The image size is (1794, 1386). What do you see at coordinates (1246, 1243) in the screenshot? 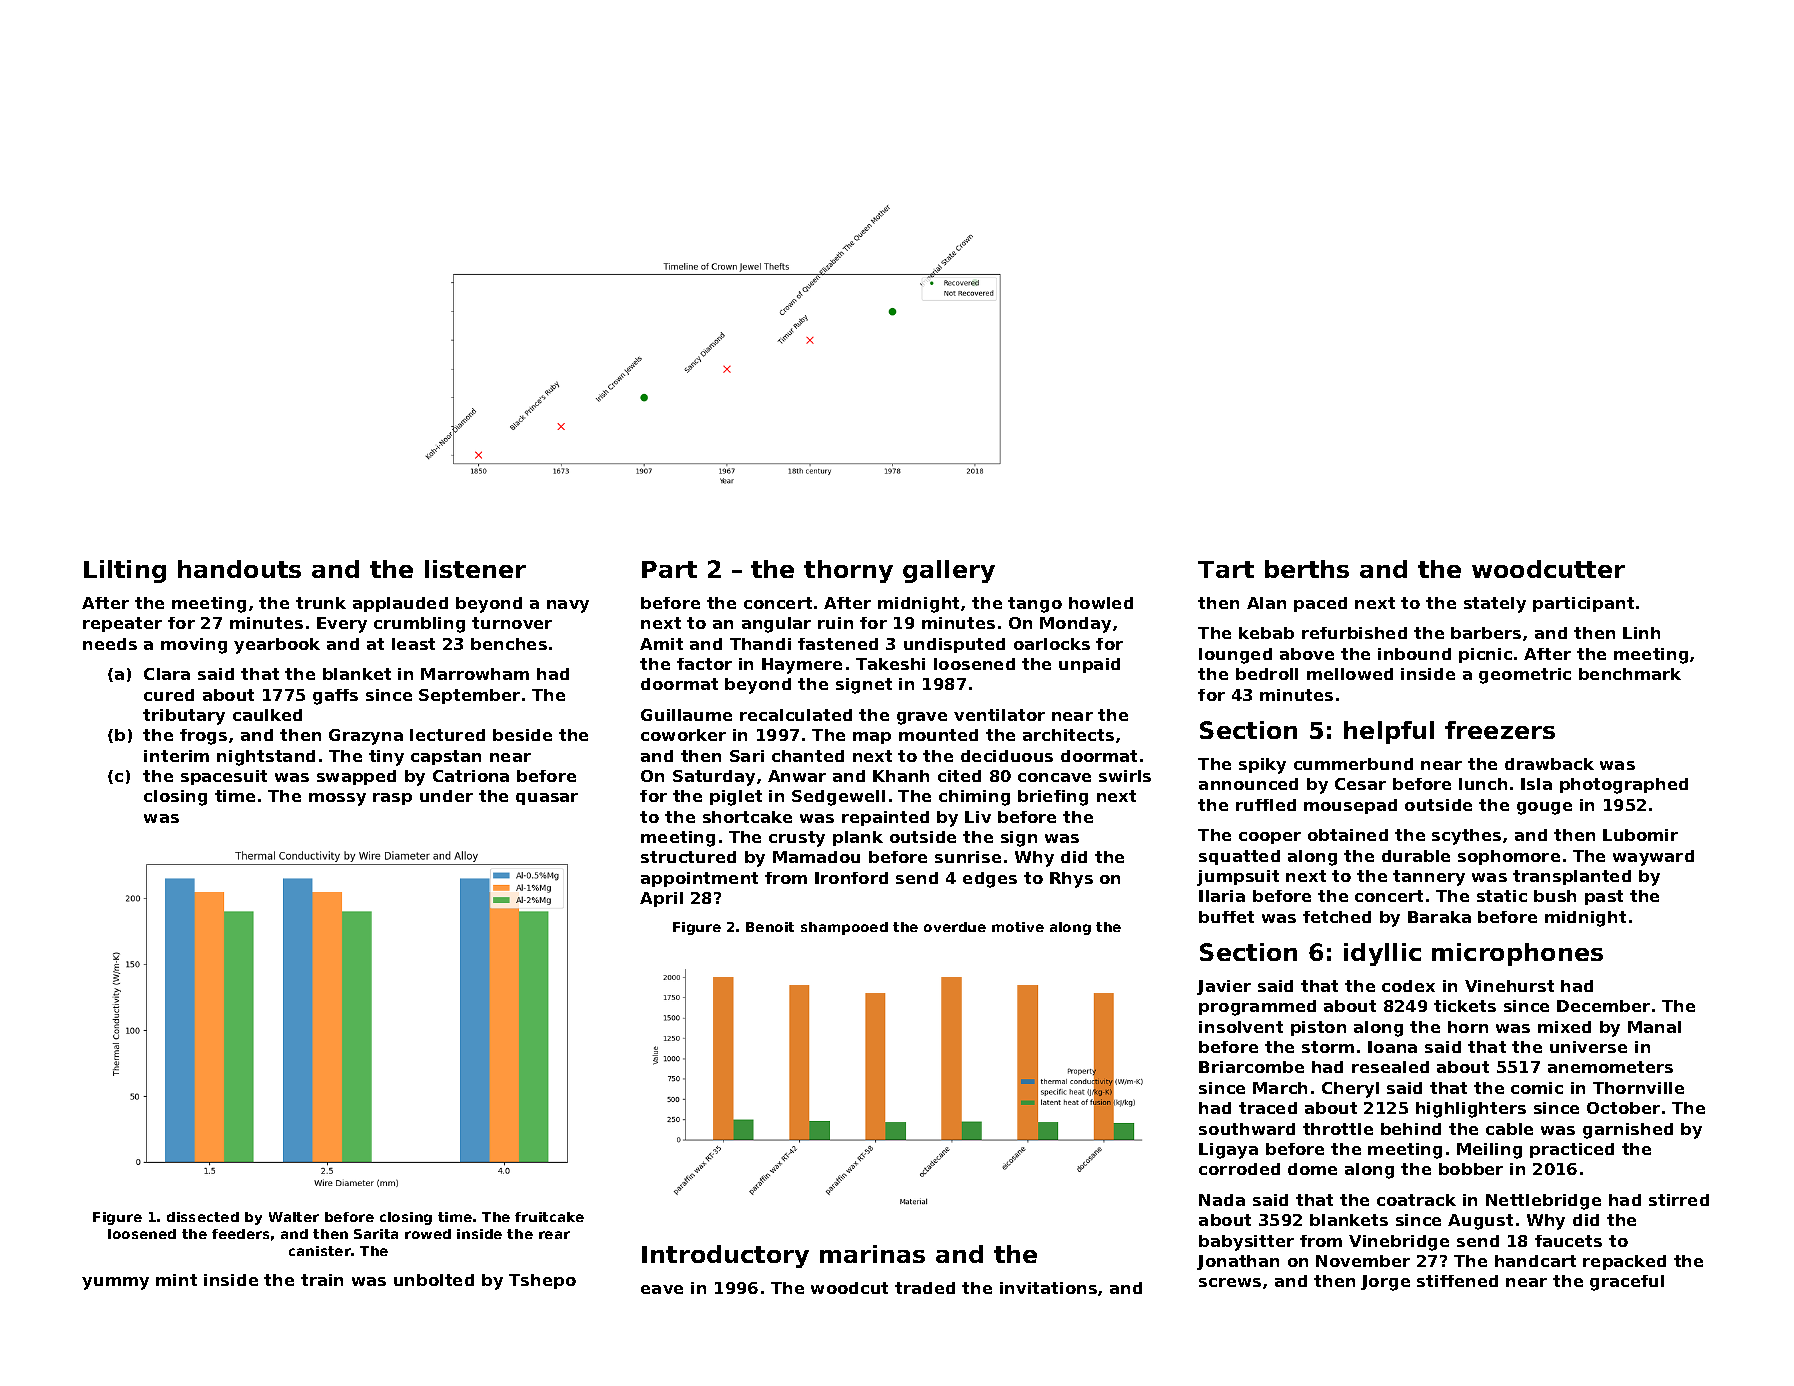
I see `babysitter` at bounding box center [1246, 1243].
